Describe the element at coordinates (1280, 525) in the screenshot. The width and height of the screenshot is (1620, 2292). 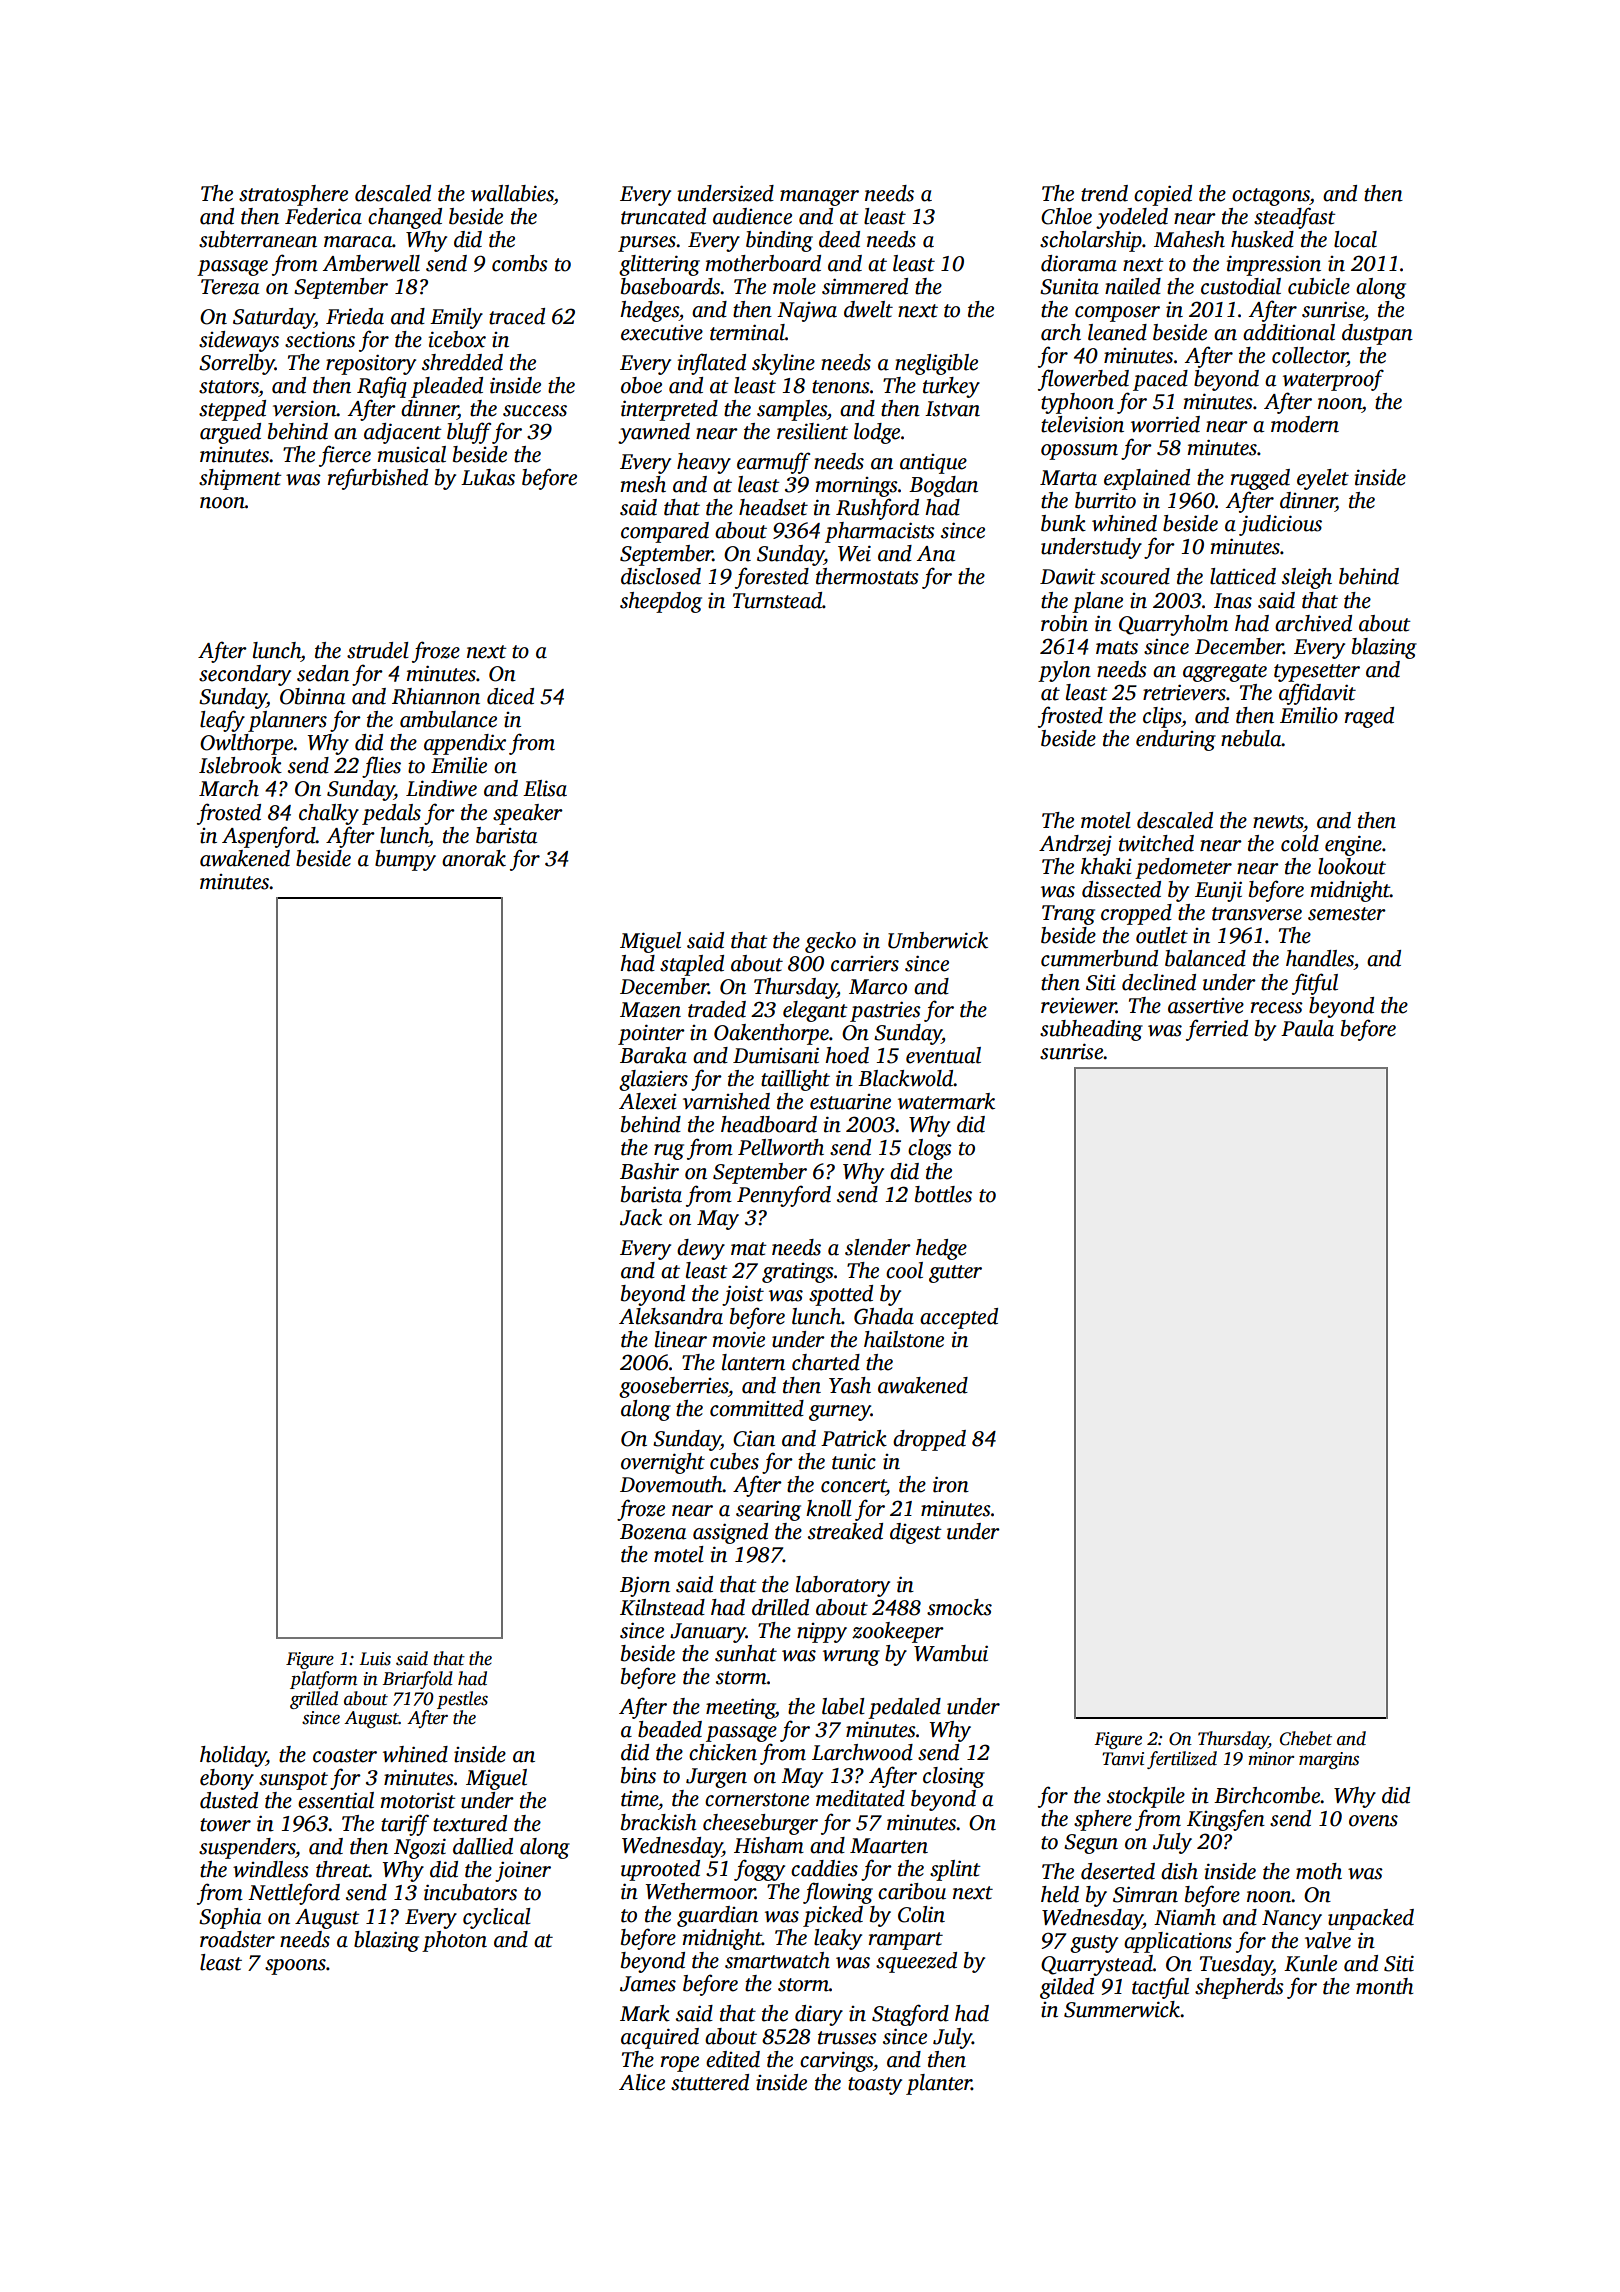
I see `judicious` at that location.
